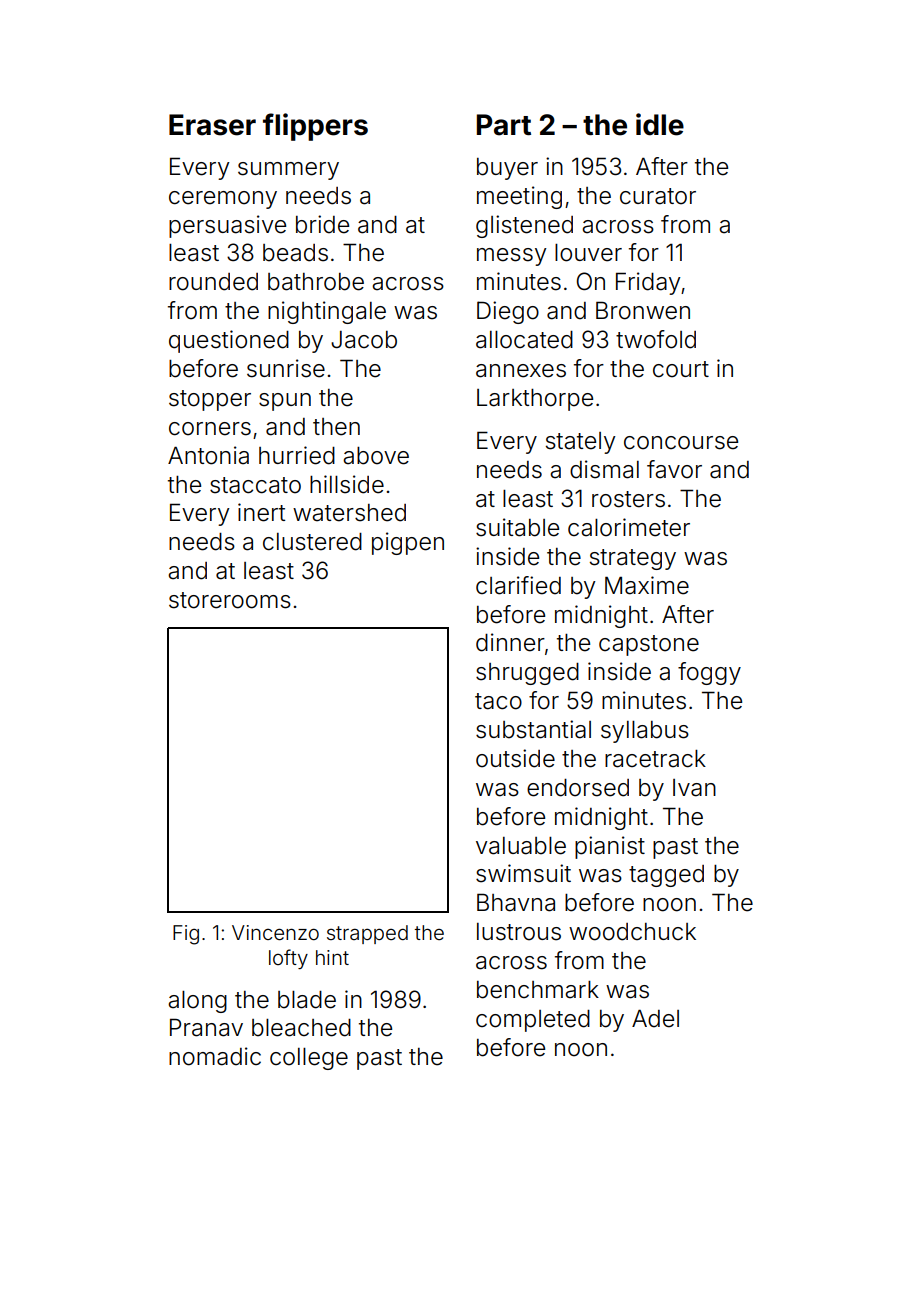  What do you see at coordinates (212, 125) in the document?
I see `Eraser` at bounding box center [212, 125].
